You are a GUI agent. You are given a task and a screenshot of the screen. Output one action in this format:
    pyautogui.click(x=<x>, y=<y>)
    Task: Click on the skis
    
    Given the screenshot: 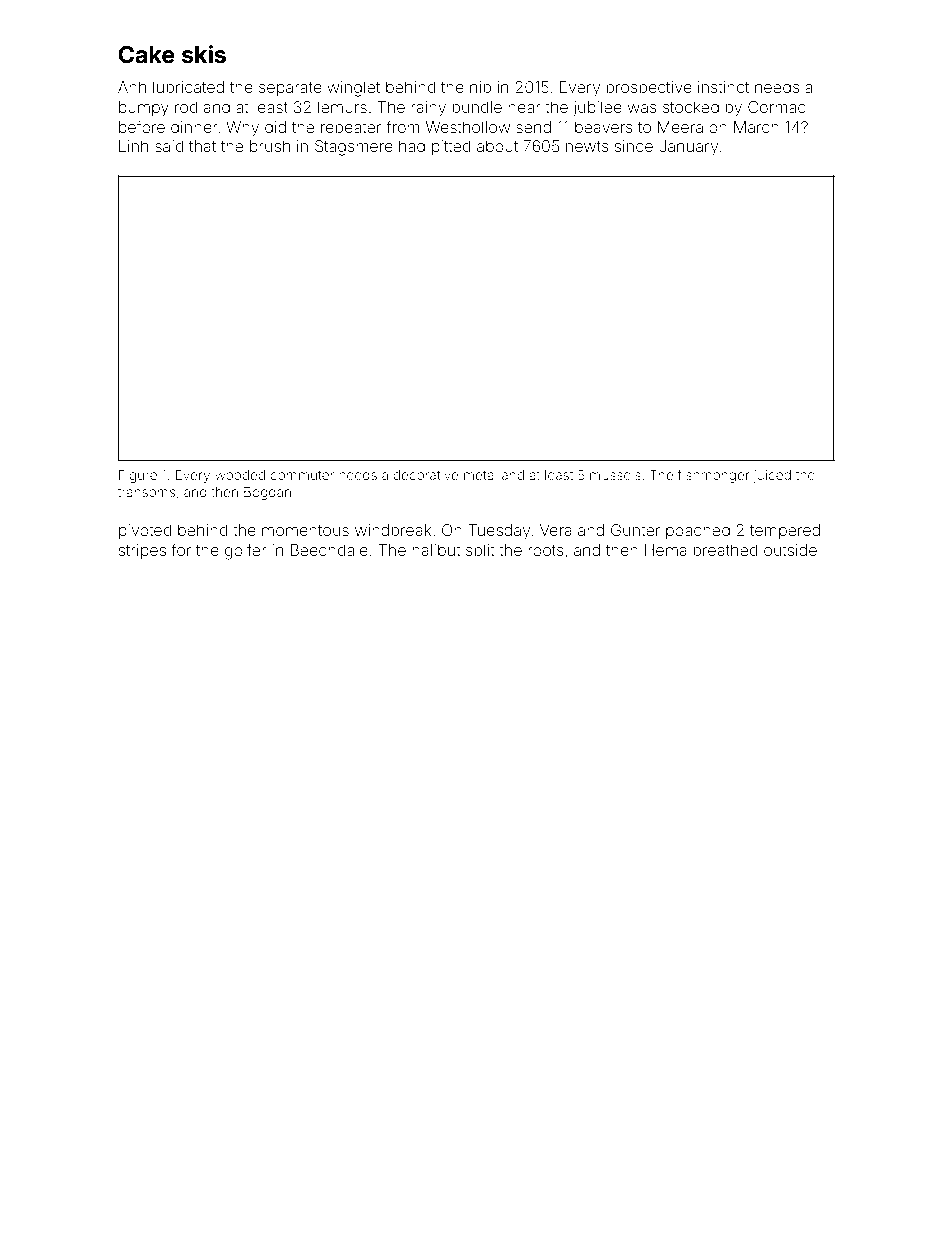 What is the action you would take?
    pyautogui.click(x=204, y=54)
